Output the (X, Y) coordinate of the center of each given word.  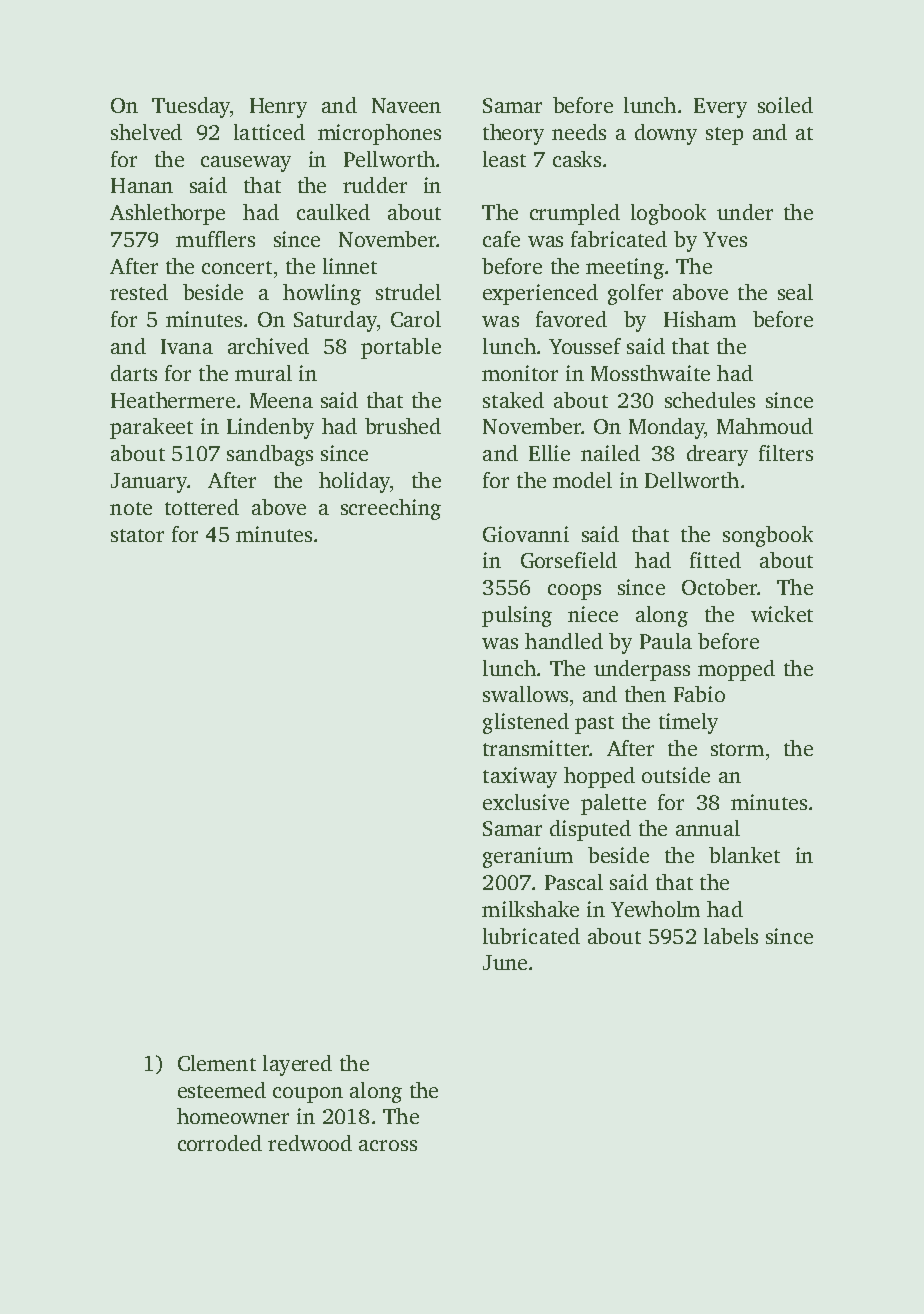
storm (737, 749)
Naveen (406, 105)
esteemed (222, 1090)
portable (401, 348)
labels (731, 936)
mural (263, 373)
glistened (526, 723)
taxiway (520, 777)
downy (666, 134)
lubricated (531, 936)
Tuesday (191, 107)
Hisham (700, 319)
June (505, 962)
